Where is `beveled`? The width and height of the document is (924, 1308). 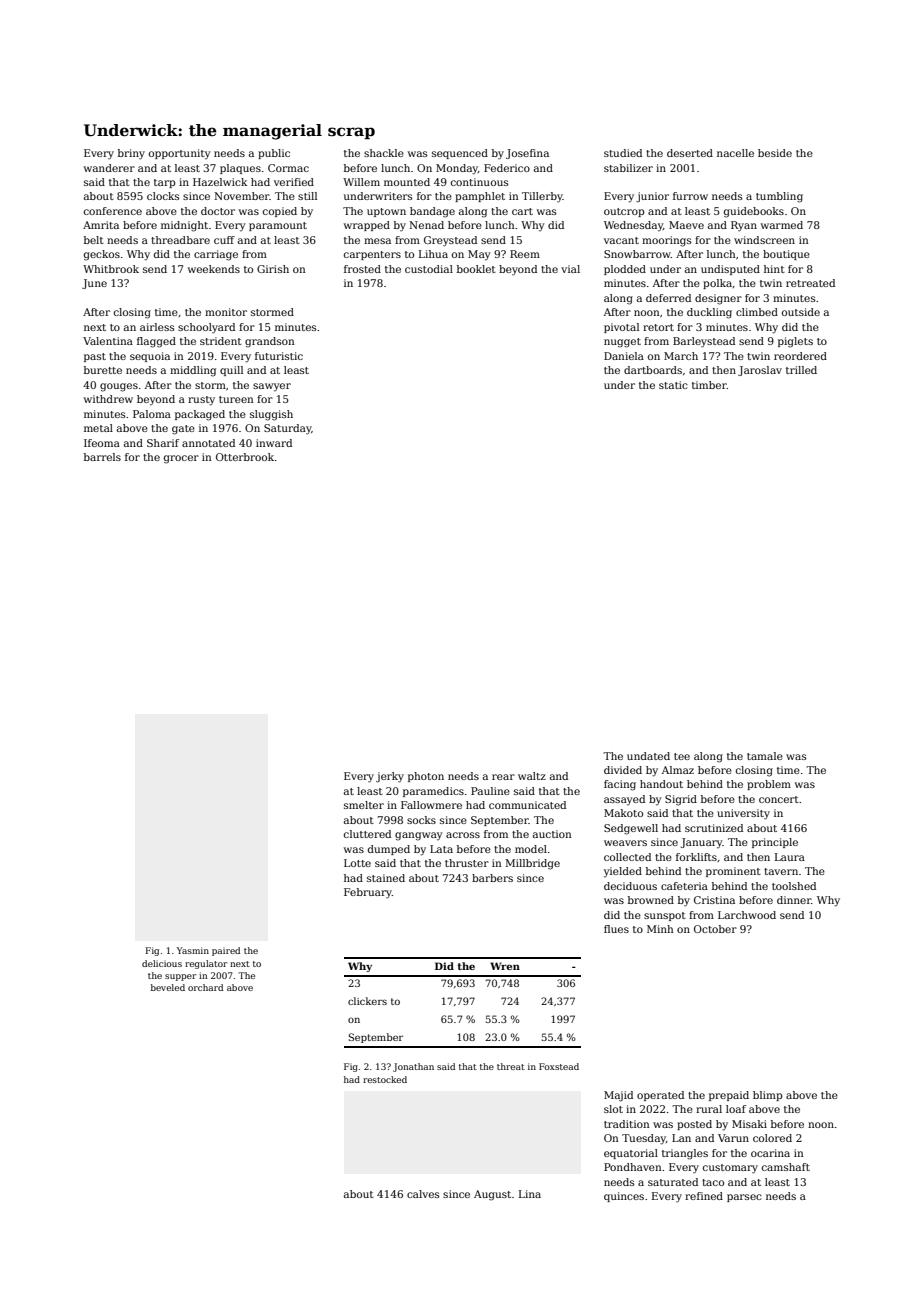 beveled is located at coordinates (168, 987).
